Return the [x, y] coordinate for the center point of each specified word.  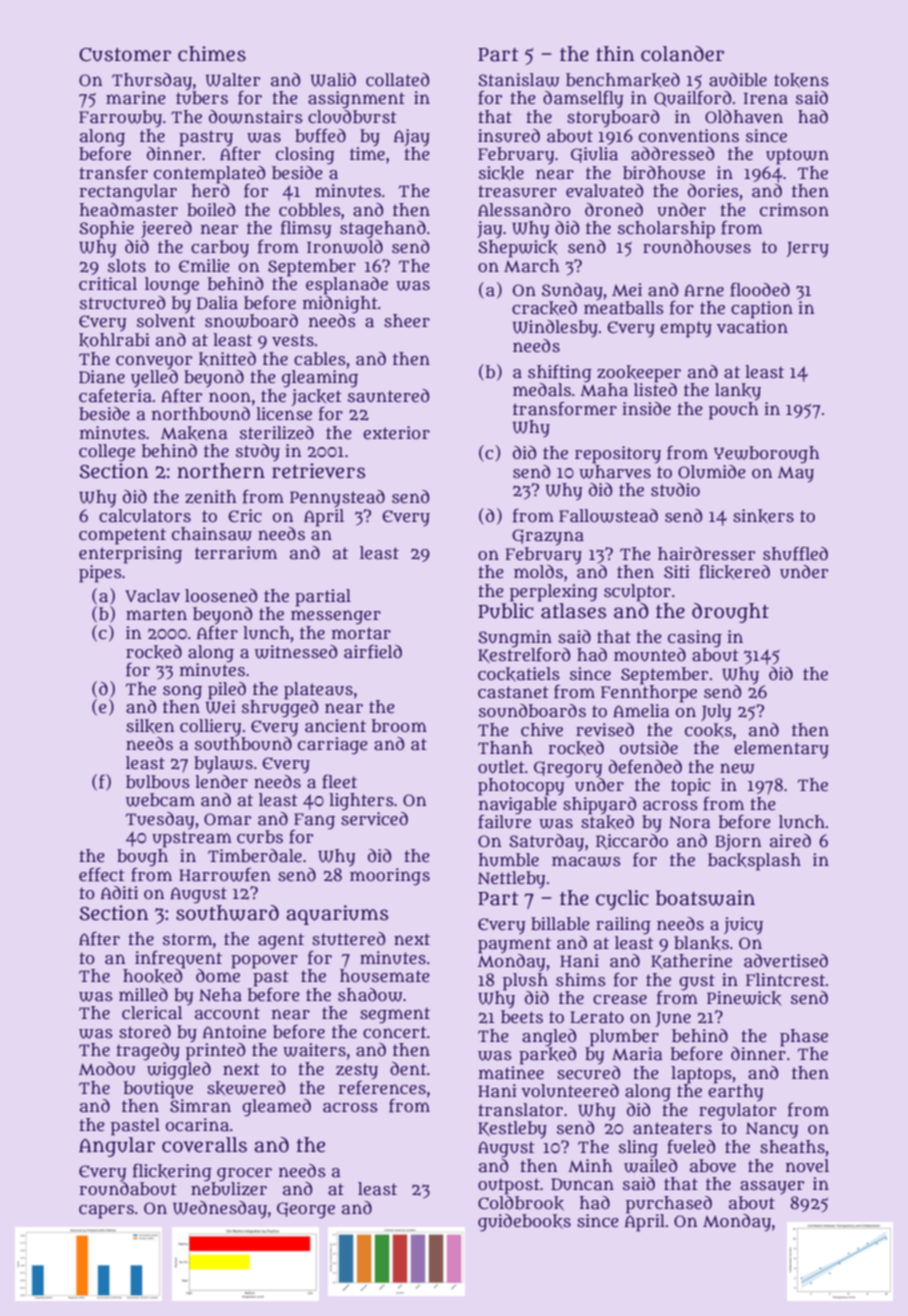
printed [215, 1052]
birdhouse [664, 172]
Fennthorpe [649, 694]
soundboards [532, 711]
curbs [260, 837]
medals [542, 389]
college [107, 453]
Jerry [808, 249]
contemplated [209, 174]
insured [509, 135]
